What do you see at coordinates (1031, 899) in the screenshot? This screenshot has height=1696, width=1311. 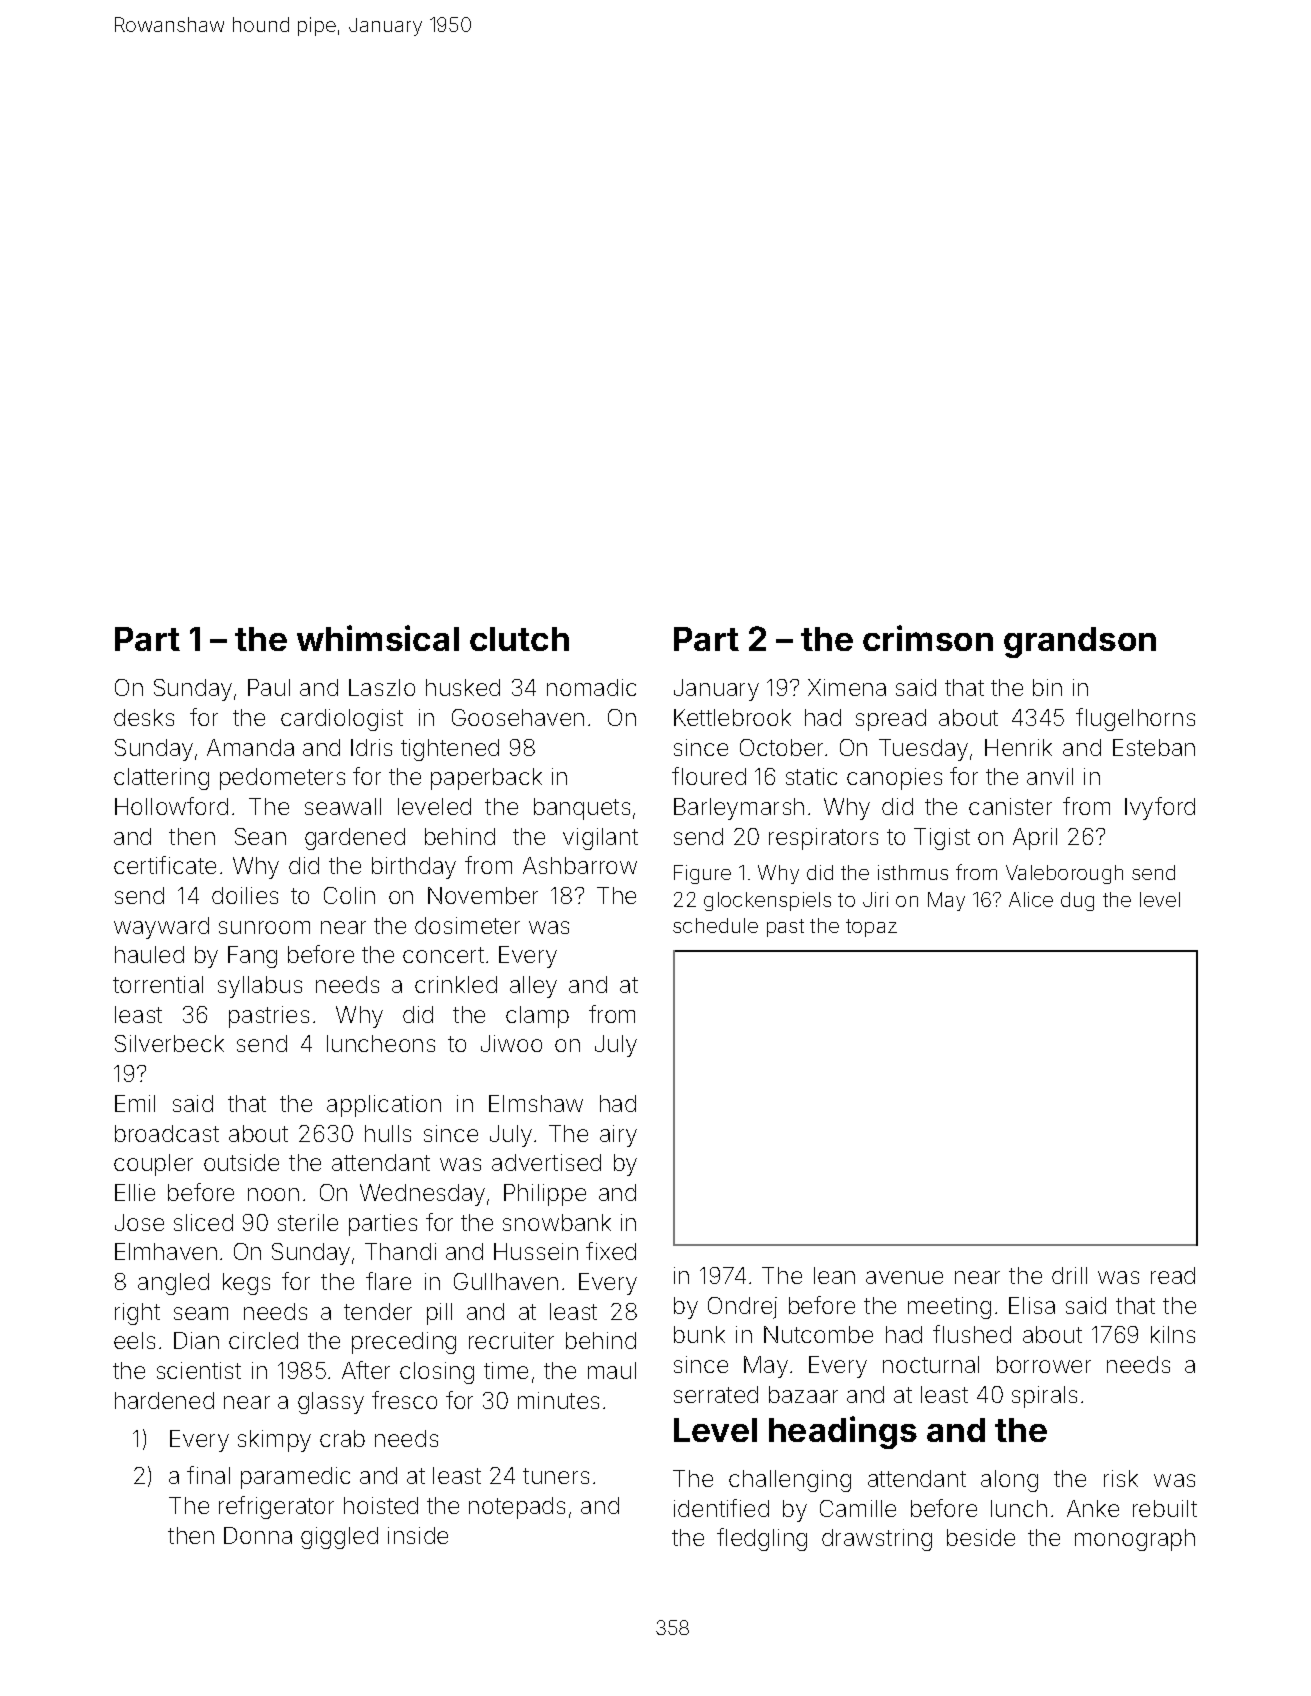 I see `Alice` at bounding box center [1031, 899].
